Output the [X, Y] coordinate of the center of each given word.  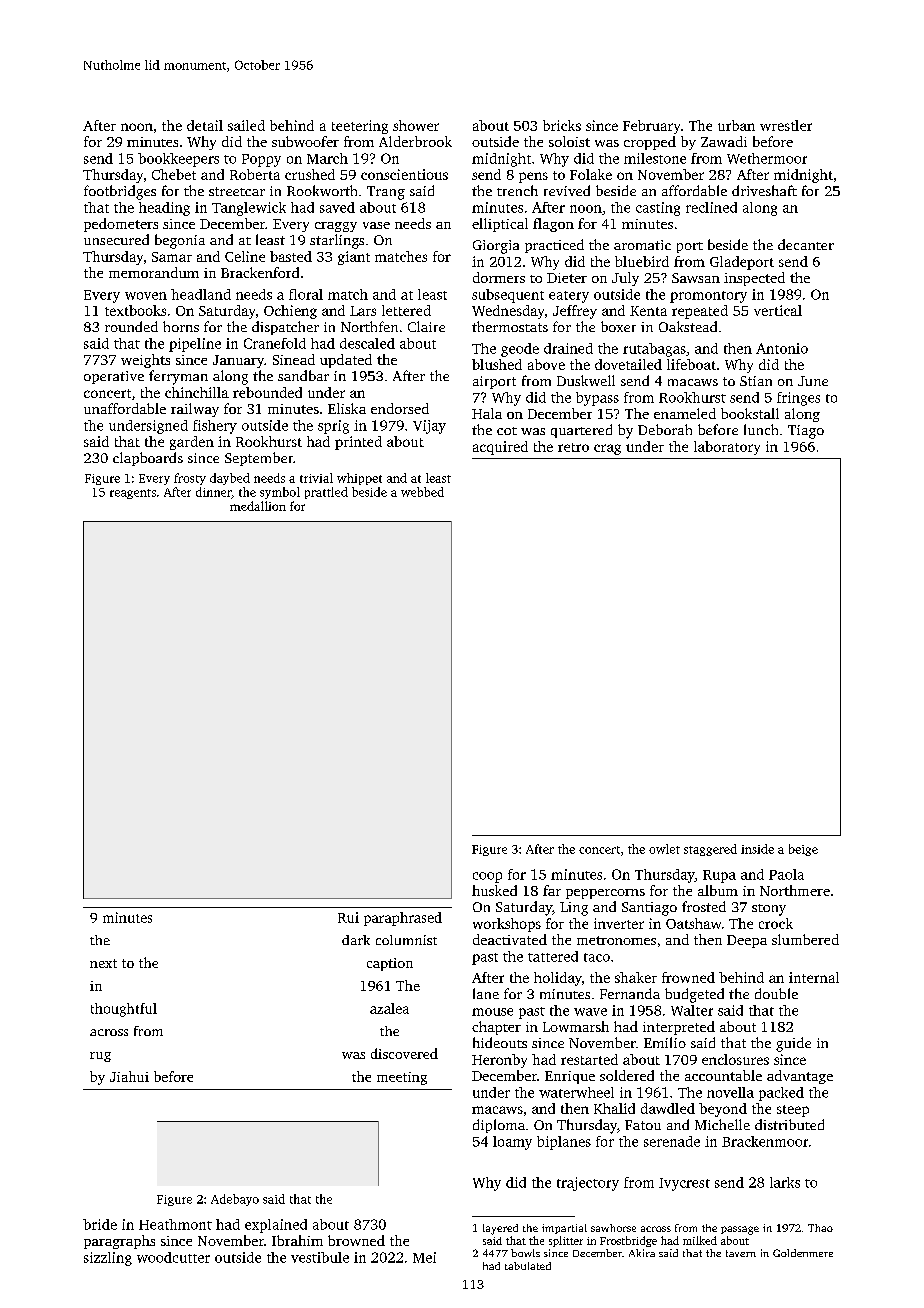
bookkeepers [178, 160]
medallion [258, 506]
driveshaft [764, 190]
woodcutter [173, 1257]
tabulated [528, 1266]
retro [573, 447]
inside [757, 849]
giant [354, 258]
